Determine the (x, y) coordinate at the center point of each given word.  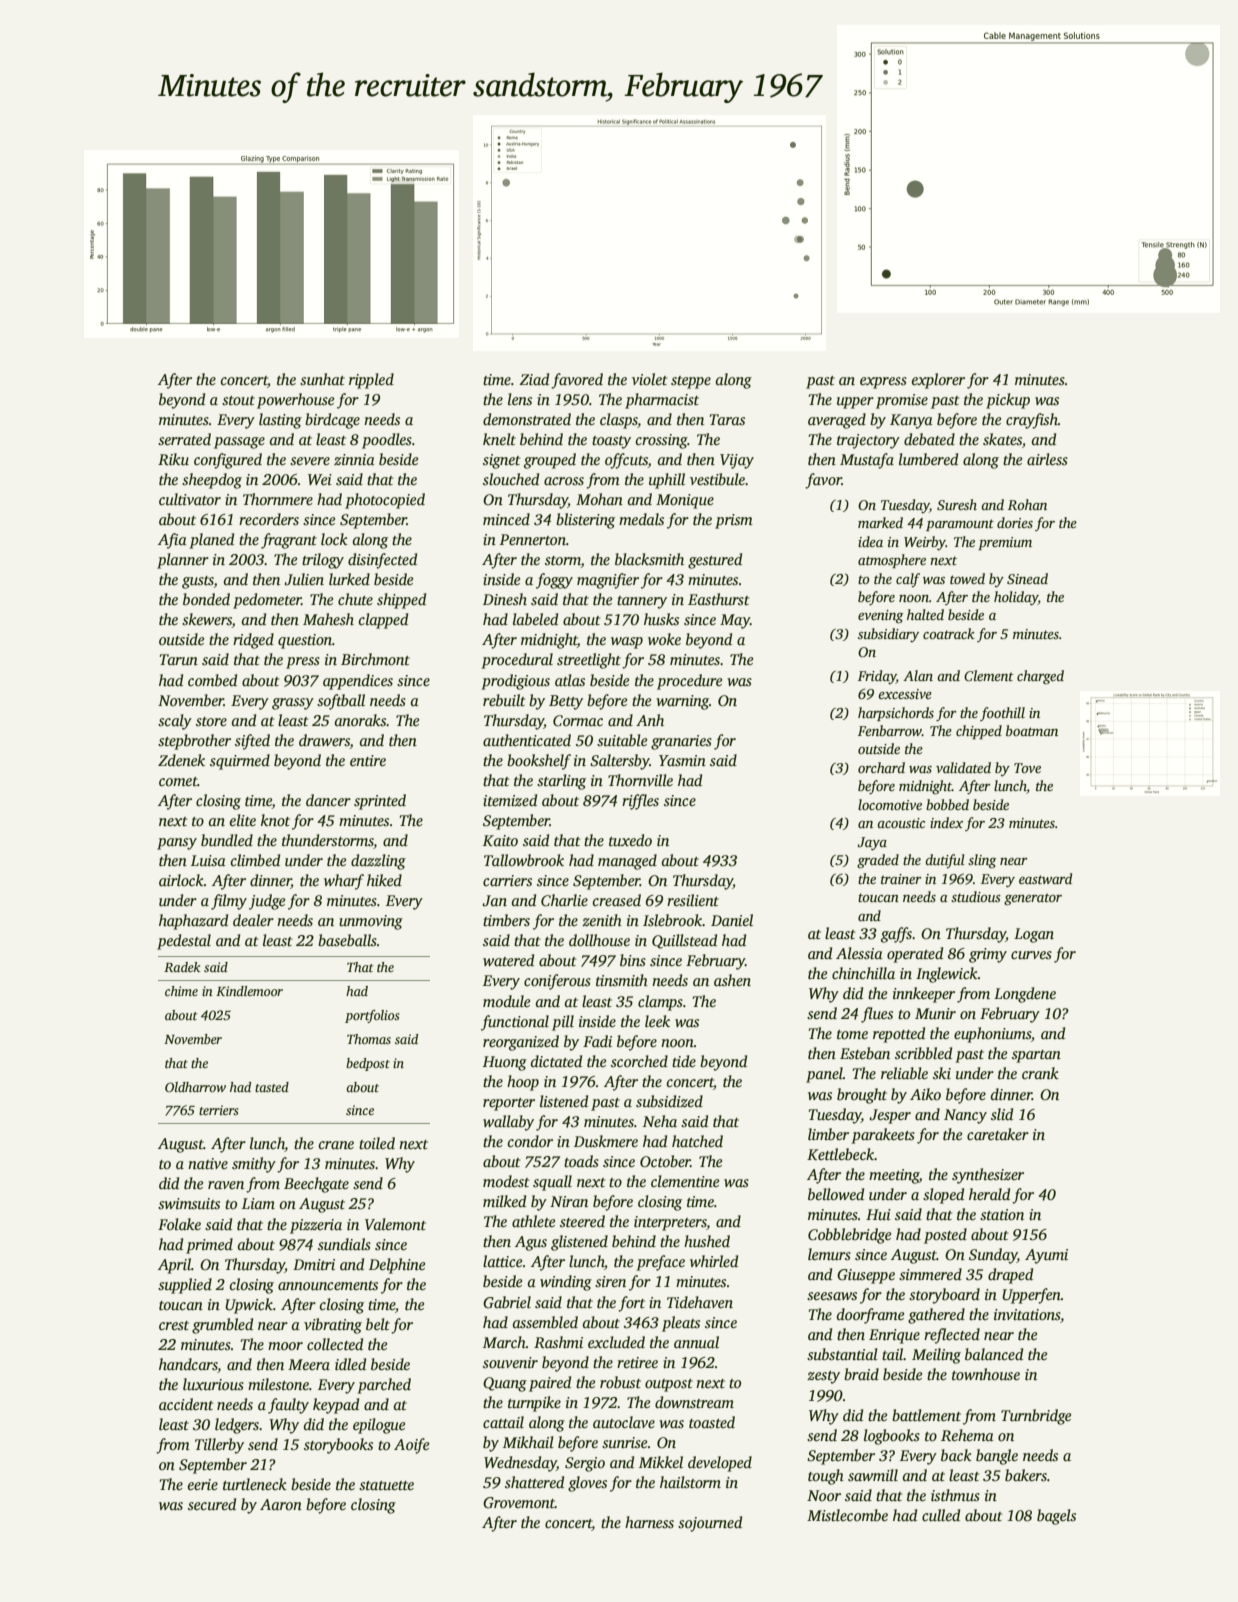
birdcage (332, 421)
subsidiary (888, 635)
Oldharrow (195, 1087)
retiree (637, 1362)
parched (384, 1386)
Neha (660, 1121)
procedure (689, 682)
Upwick (249, 1306)
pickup (1008, 401)
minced (506, 519)
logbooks (892, 1437)
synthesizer (988, 1176)
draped (1010, 1276)
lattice (502, 1261)
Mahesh (328, 619)
